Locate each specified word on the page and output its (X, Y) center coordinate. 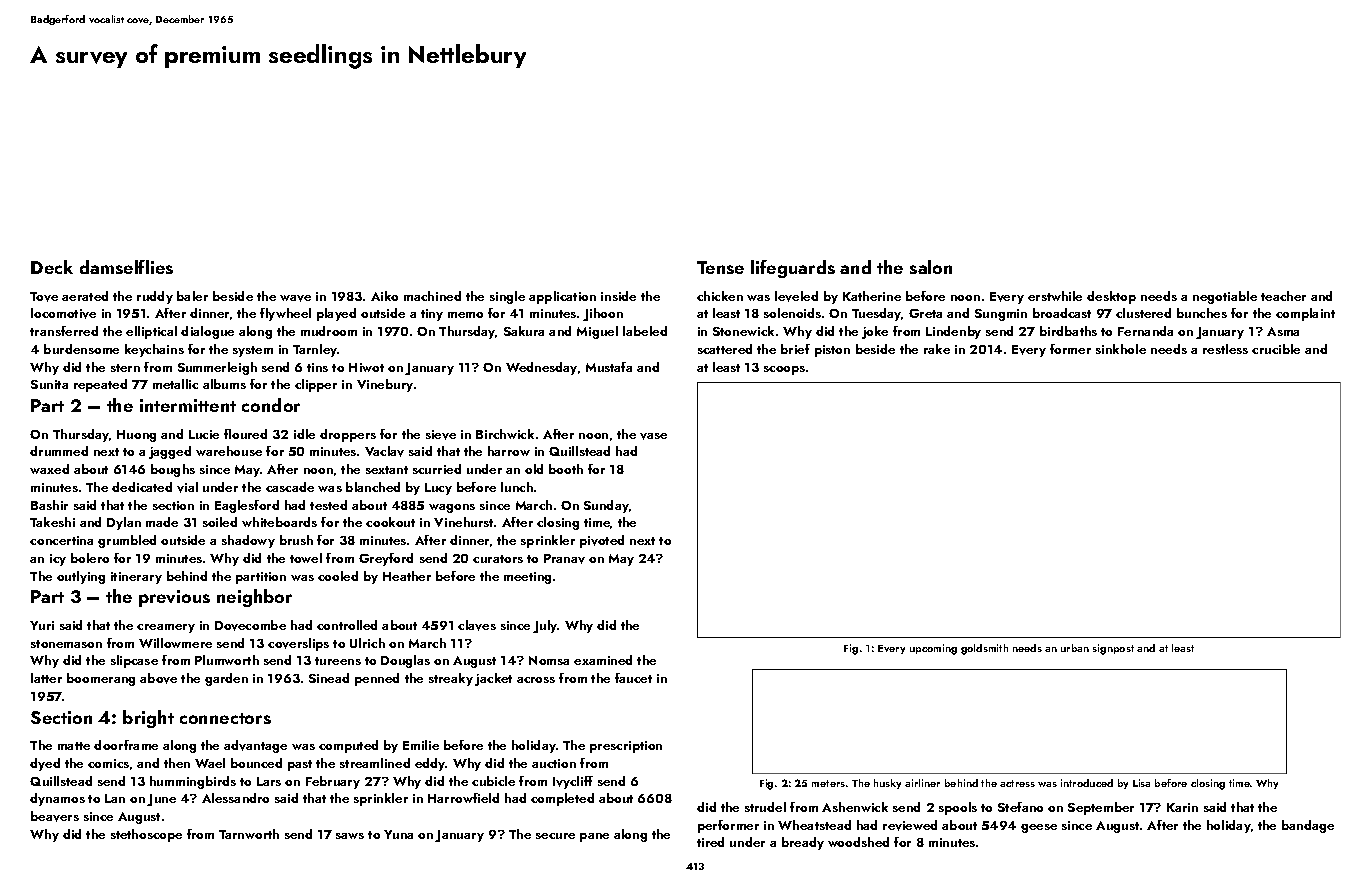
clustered (1143, 313)
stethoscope (146, 835)
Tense (720, 267)
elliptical (151, 332)
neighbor (254, 598)
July (545, 626)
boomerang (101, 679)
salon (931, 267)
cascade (290, 487)
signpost (1113, 649)
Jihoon (603, 314)
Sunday (606, 506)
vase (653, 436)
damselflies (126, 267)
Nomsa (549, 660)
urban (1075, 648)
